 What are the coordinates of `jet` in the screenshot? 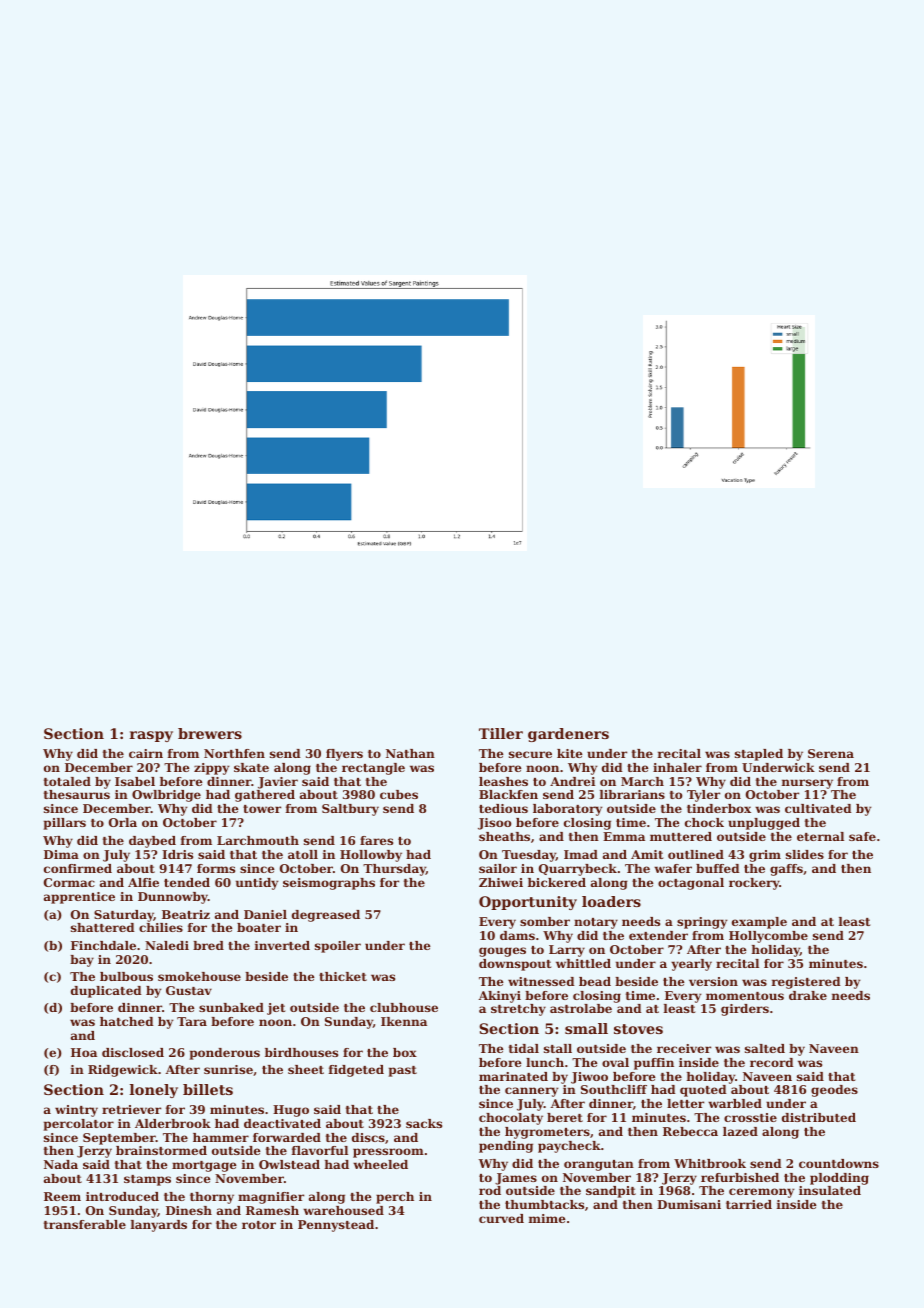 It's located at (276, 1009).
